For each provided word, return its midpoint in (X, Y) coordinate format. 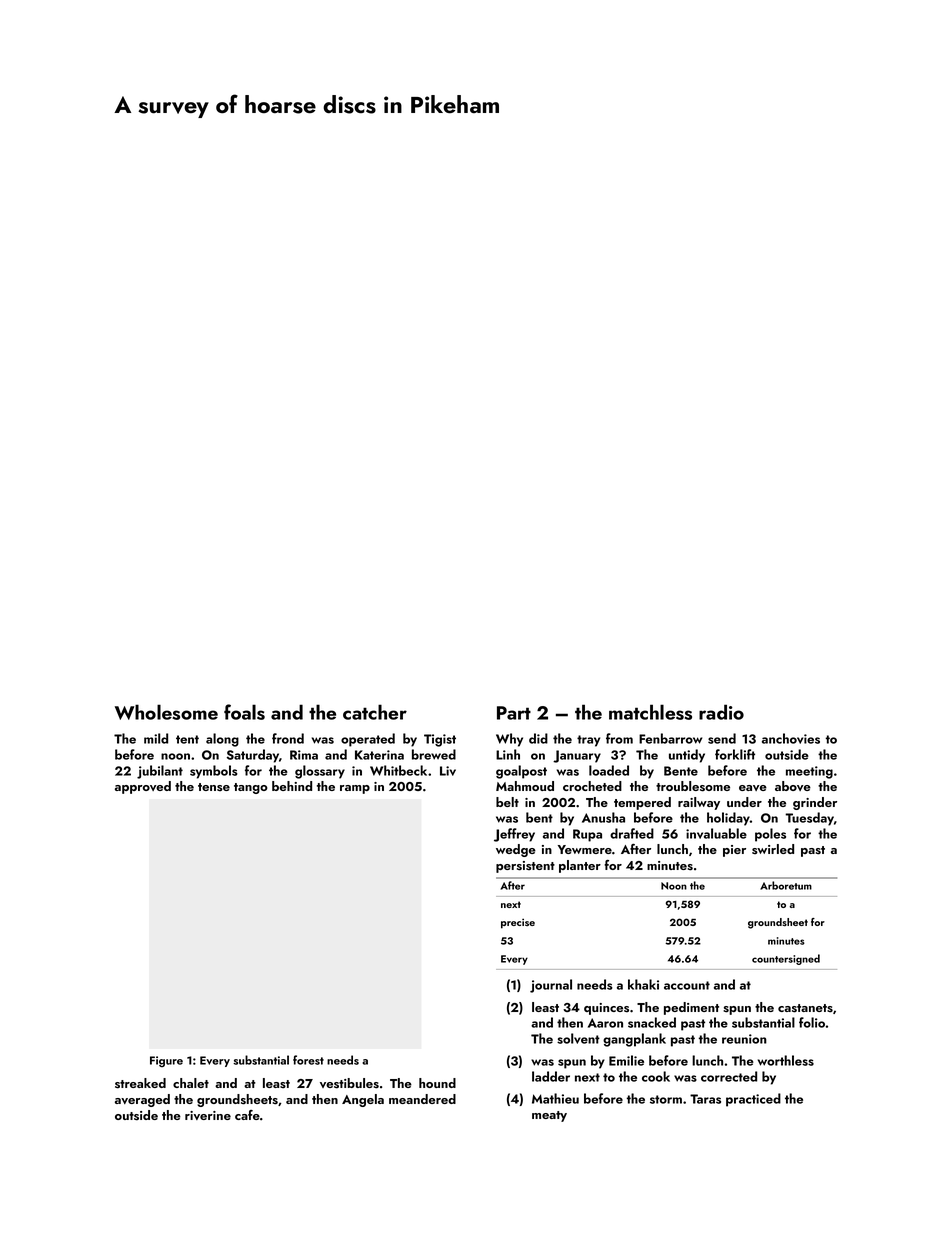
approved (143, 787)
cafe (247, 1115)
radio (721, 712)
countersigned (786, 959)
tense (214, 787)
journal (551, 986)
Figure (166, 1061)
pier (734, 851)
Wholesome (166, 712)
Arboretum (786, 885)
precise (518, 923)
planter (580, 866)
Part (514, 713)
